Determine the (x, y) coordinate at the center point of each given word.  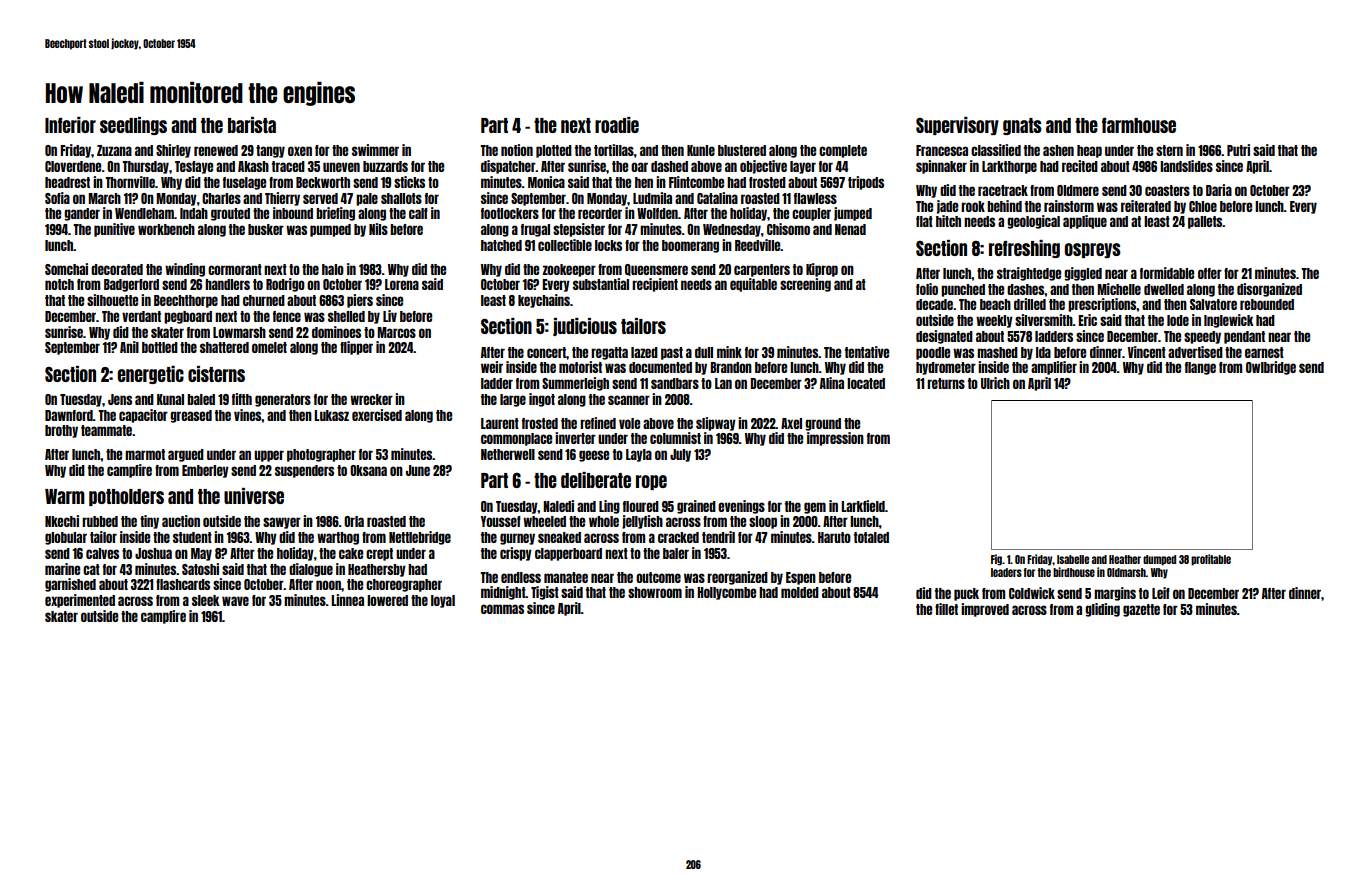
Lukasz (331, 415)
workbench (166, 229)
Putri (1238, 150)
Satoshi (200, 569)
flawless (815, 198)
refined (598, 423)
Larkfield (863, 506)
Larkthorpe (1009, 167)
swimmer (375, 150)
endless (521, 577)
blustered (742, 150)
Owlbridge (1271, 368)
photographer (321, 455)
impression (835, 439)
